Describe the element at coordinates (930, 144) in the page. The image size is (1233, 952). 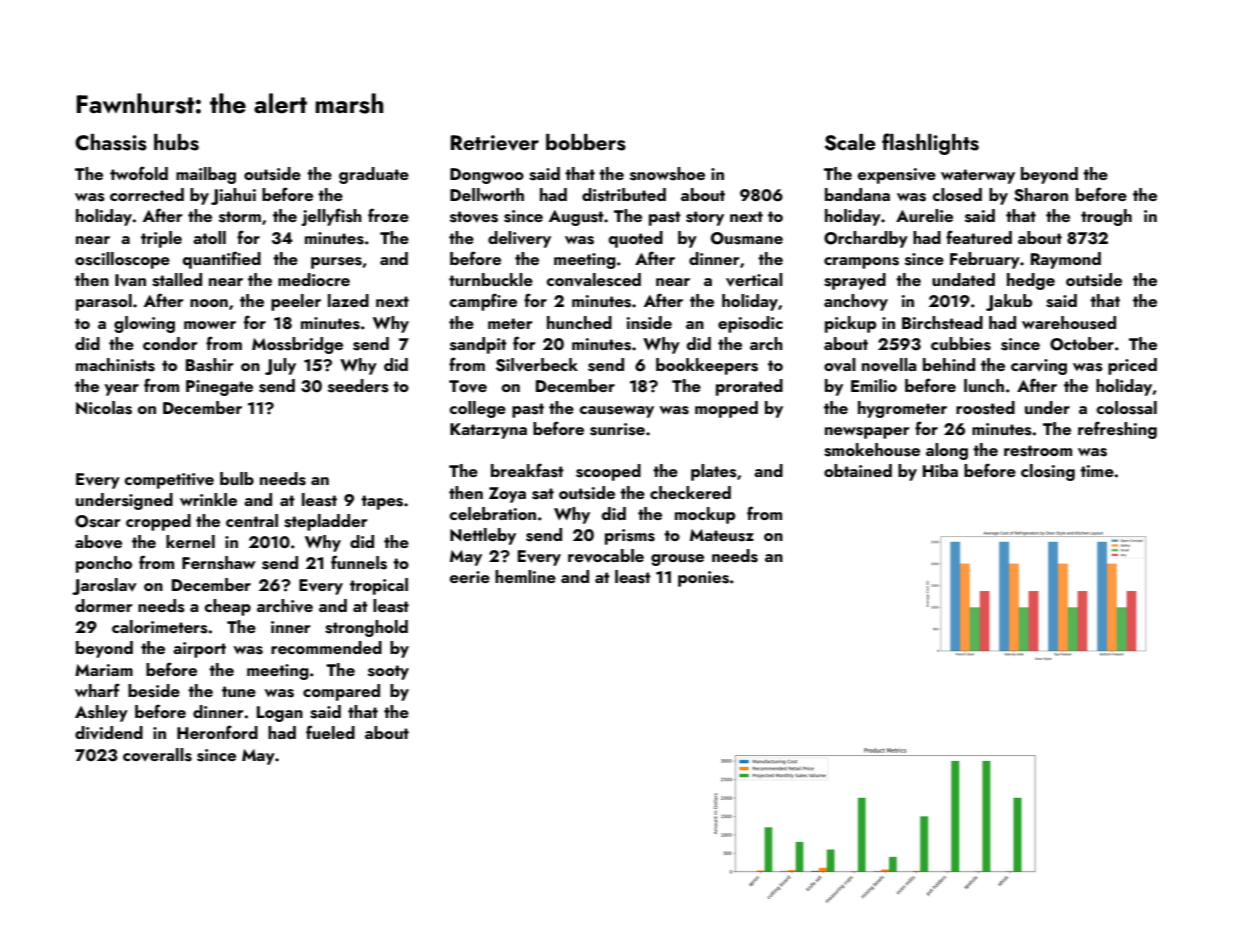
I see `flashlights` at that location.
